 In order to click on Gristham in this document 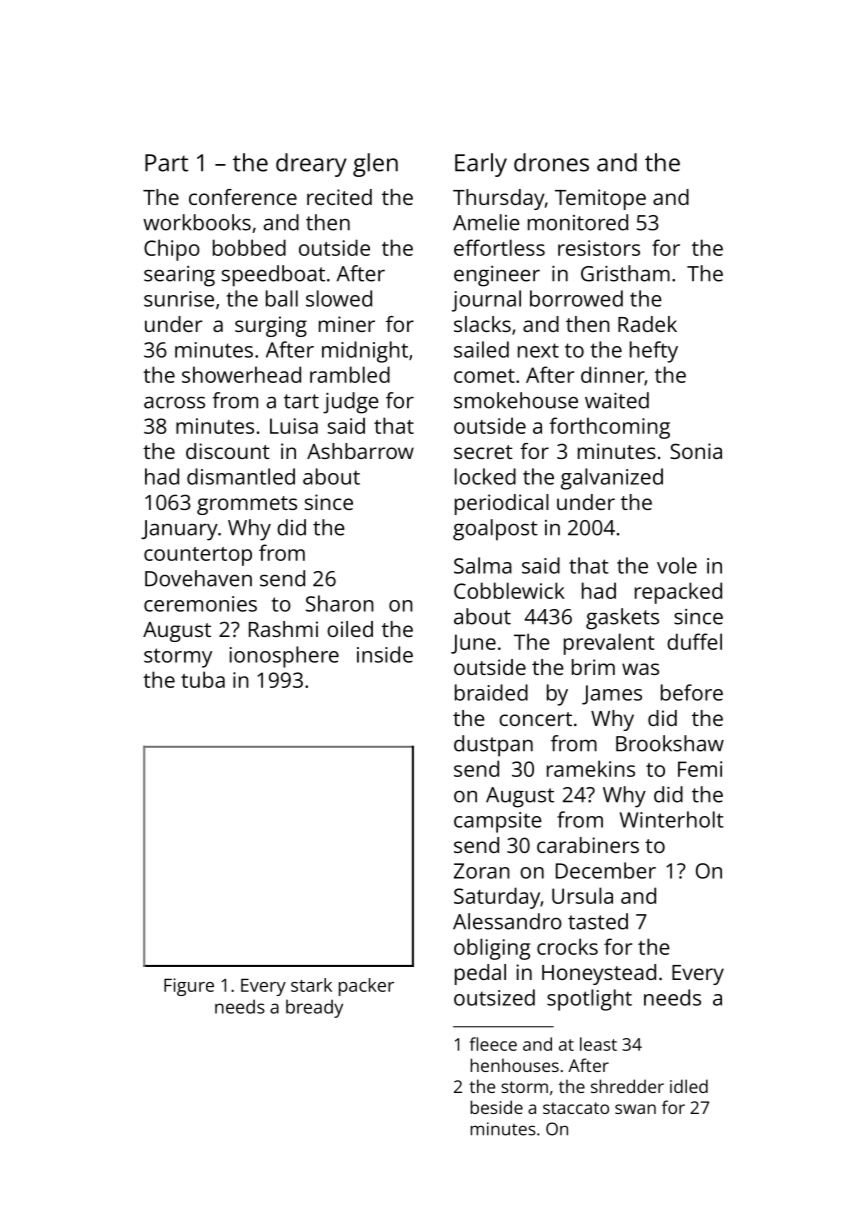, I will do `click(625, 273)`.
